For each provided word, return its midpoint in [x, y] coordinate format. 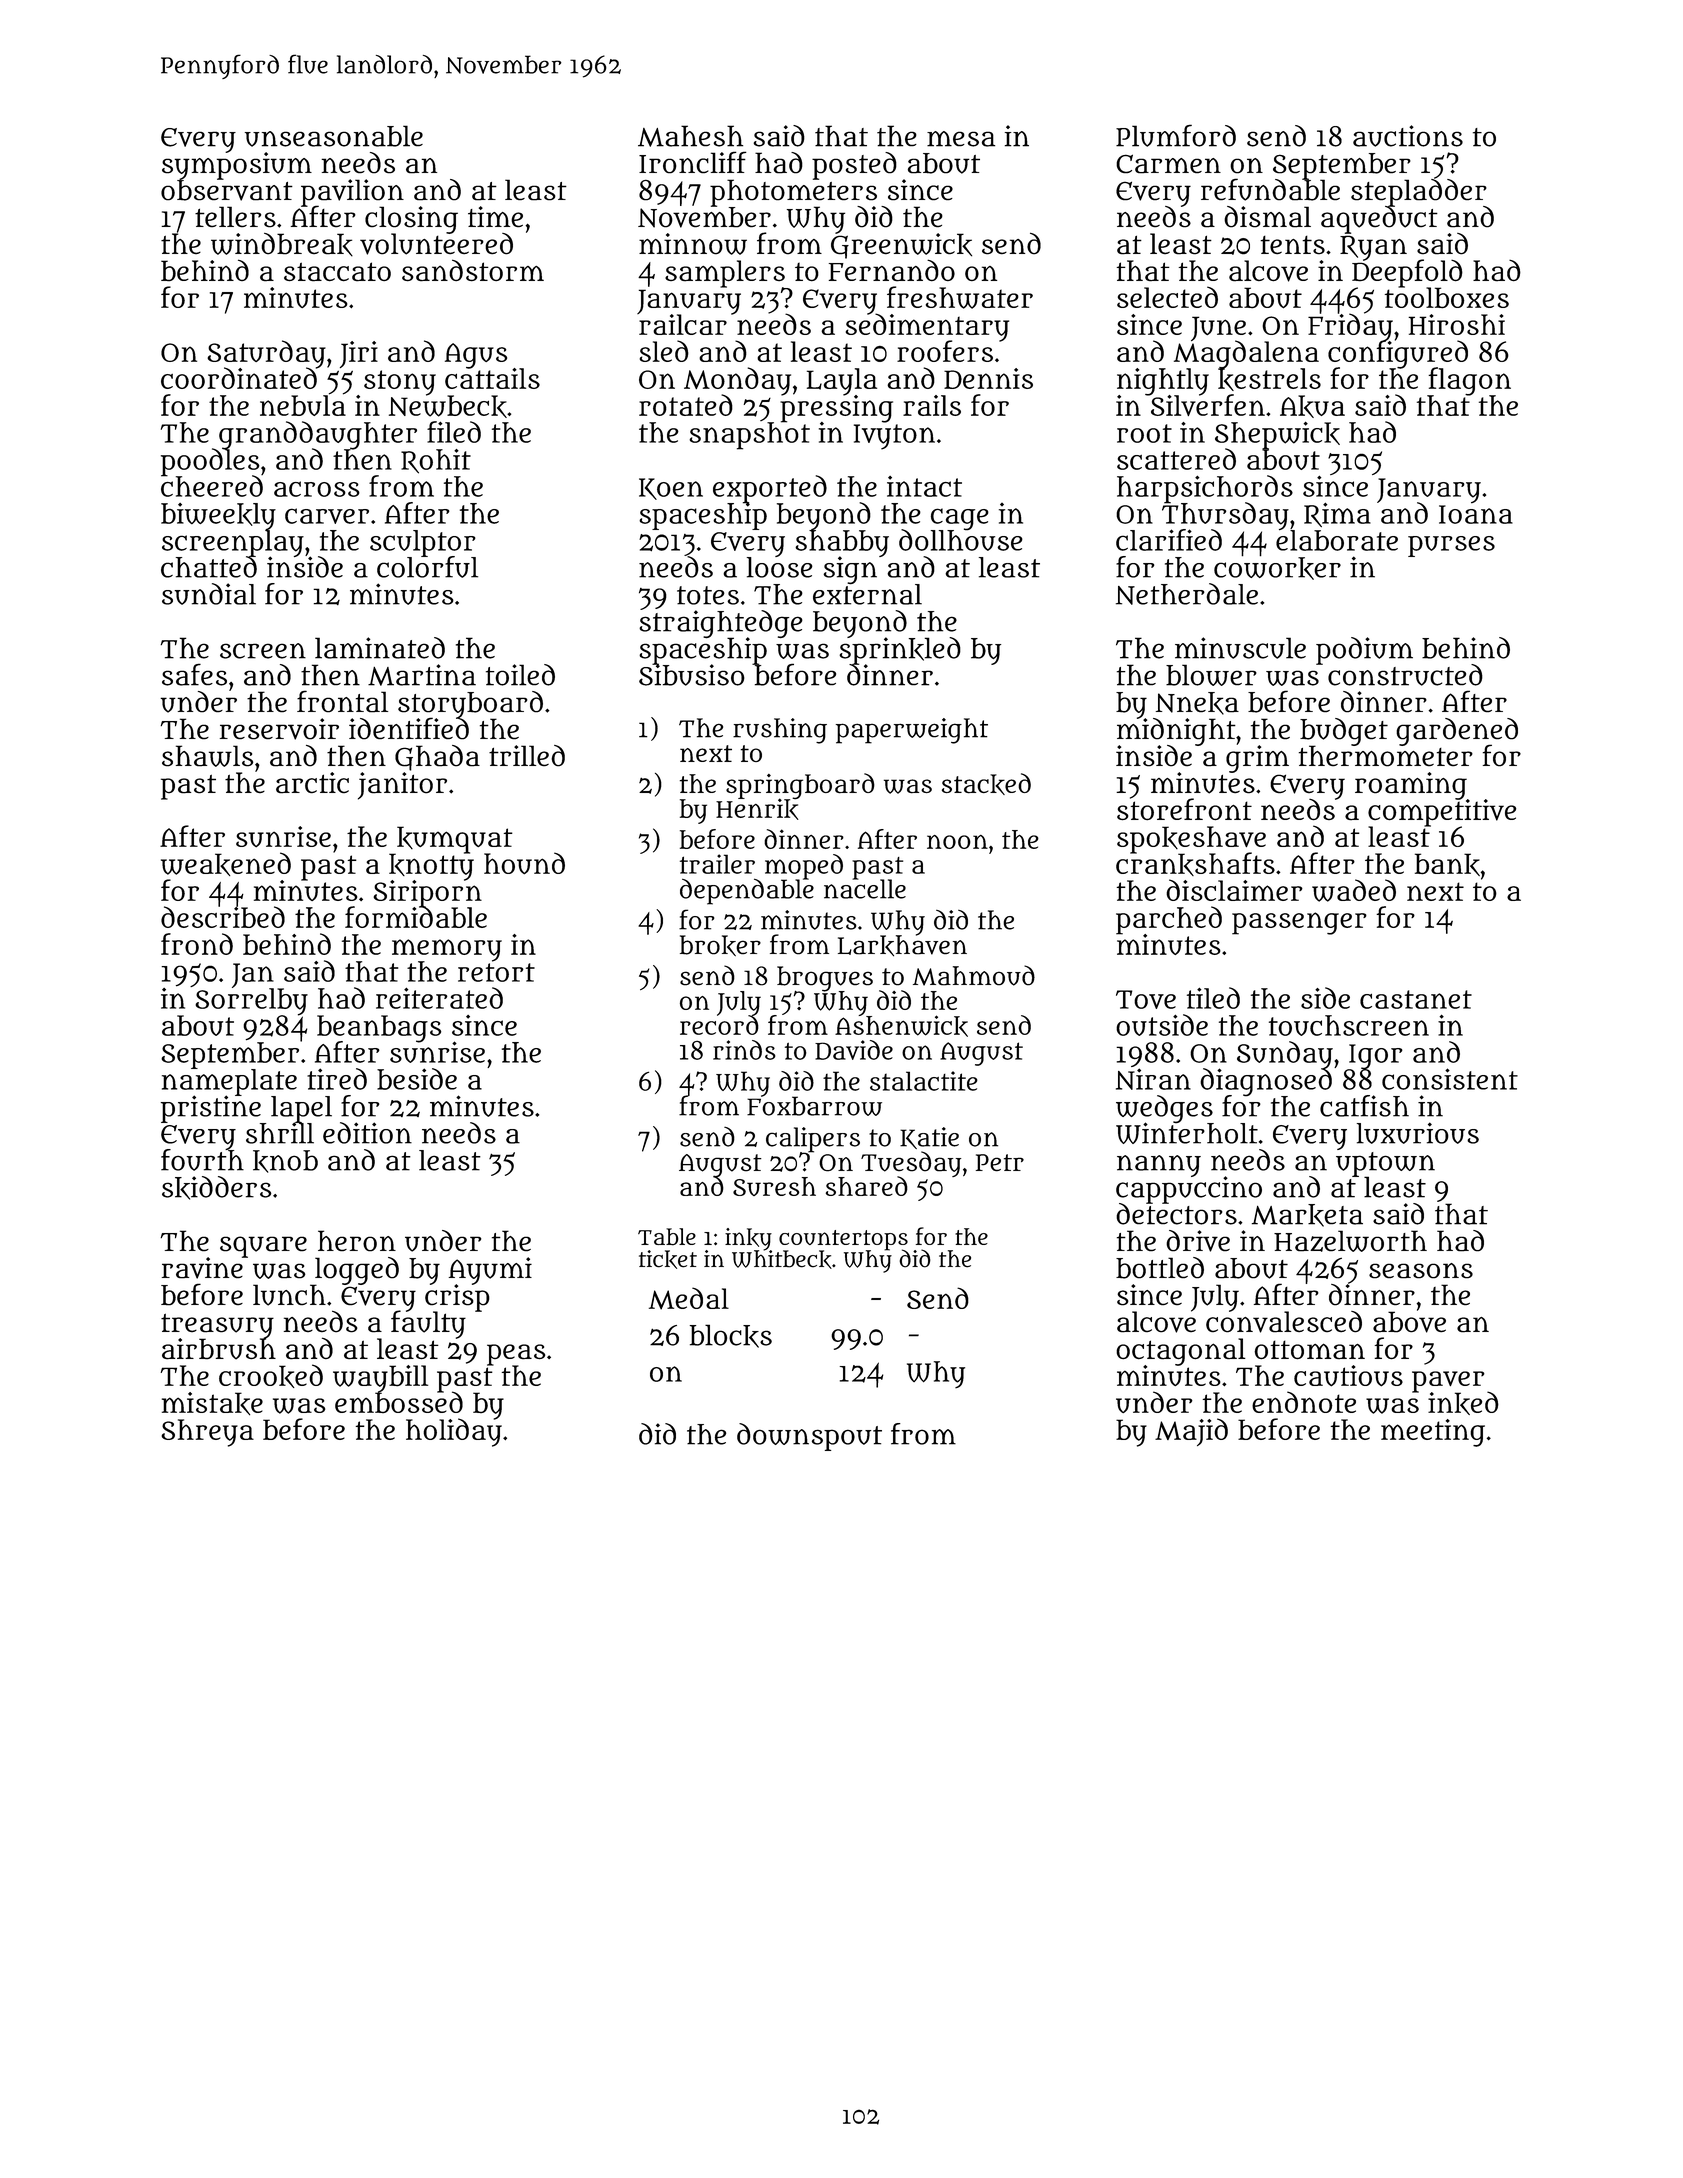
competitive [1442, 812]
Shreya [207, 1433]
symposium [237, 166]
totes [708, 595]
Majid [1191, 1432]
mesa [961, 139]
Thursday [1225, 516]
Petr [1000, 1162]
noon [957, 842]
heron [357, 1241]
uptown [1385, 1164]
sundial [209, 594]
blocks [731, 1336]
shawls [207, 756]
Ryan [1373, 248]
